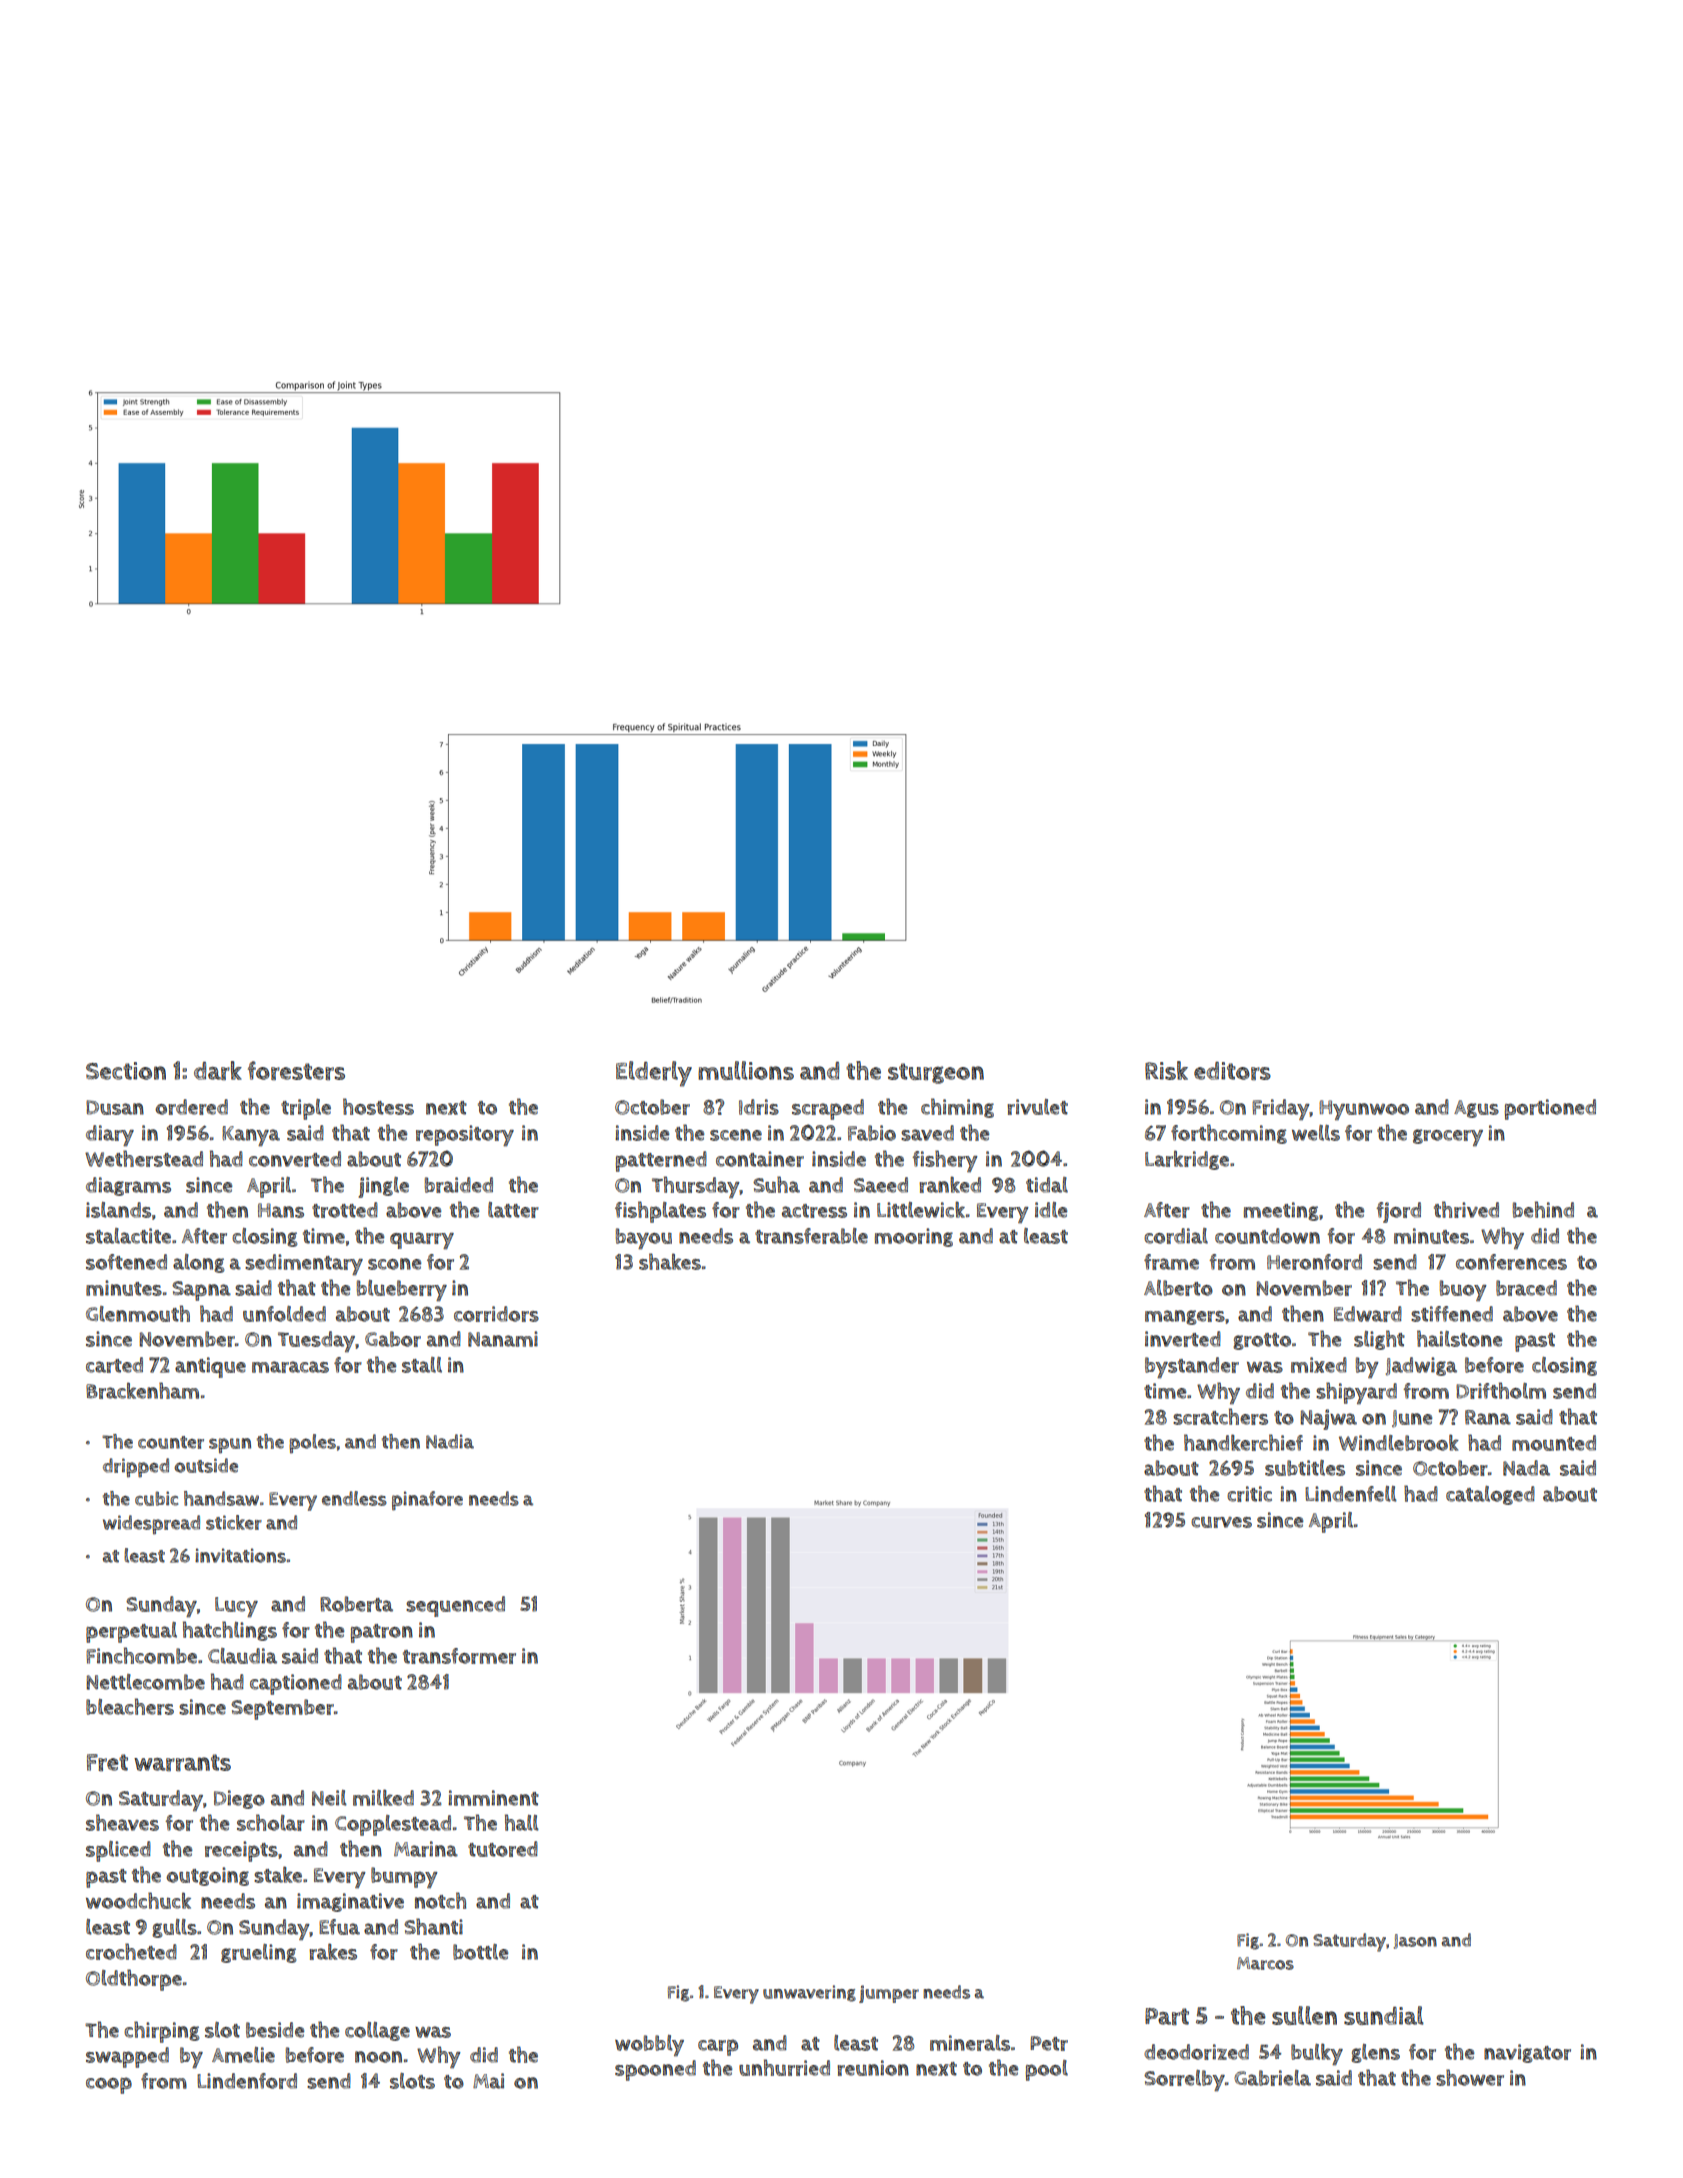  Describe the element at coordinates (182, 1763) in the screenshot. I see `warrants` at that location.
